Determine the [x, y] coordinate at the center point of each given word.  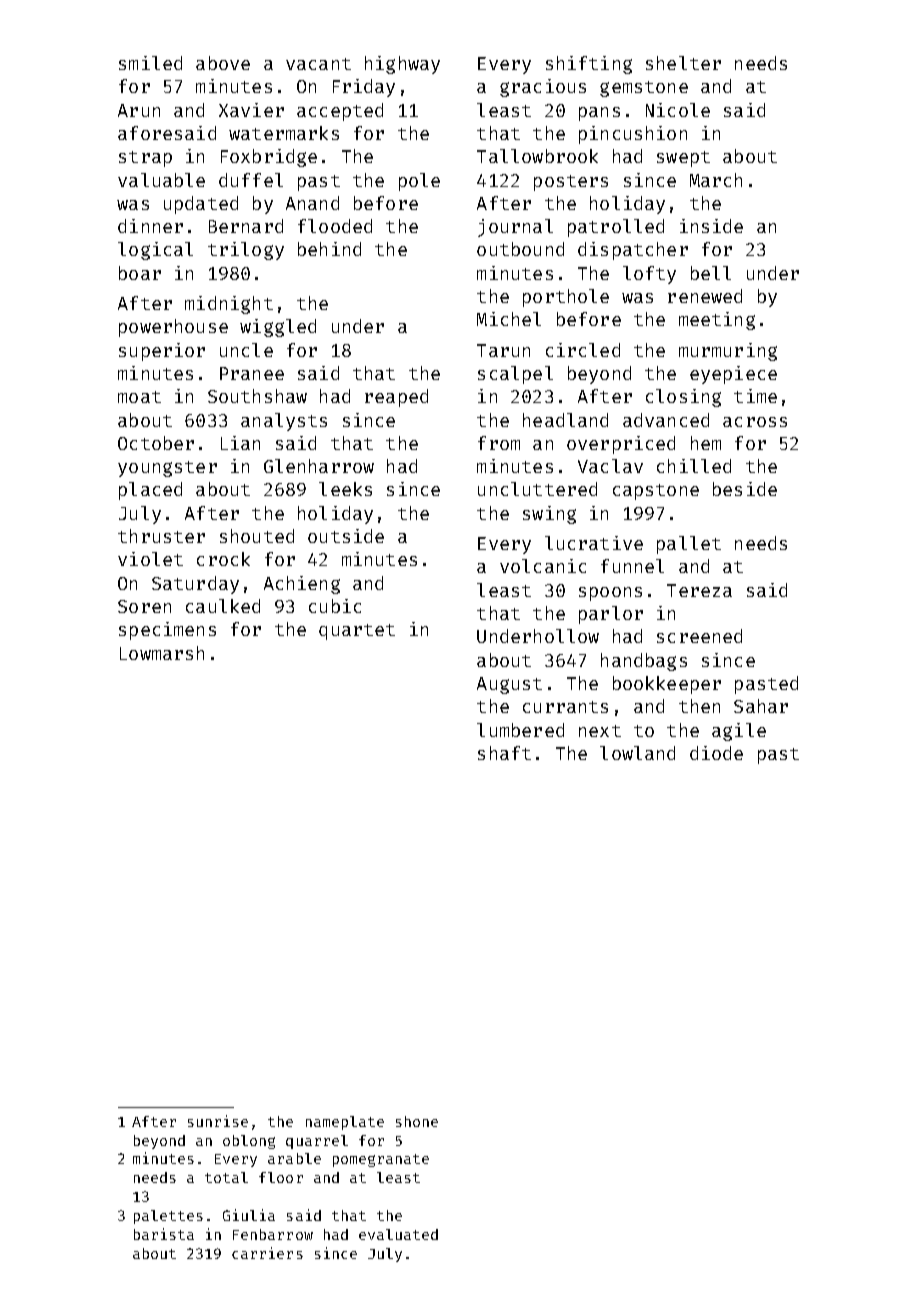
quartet [357, 632]
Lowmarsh [162, 653]
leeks [345, 489]
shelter [683, 63]
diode [716, 753]
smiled [150, 63]
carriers [267, 1253]
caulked [223, 606]
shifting [589, 65]
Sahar [761, 706]
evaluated [398, 1234]
